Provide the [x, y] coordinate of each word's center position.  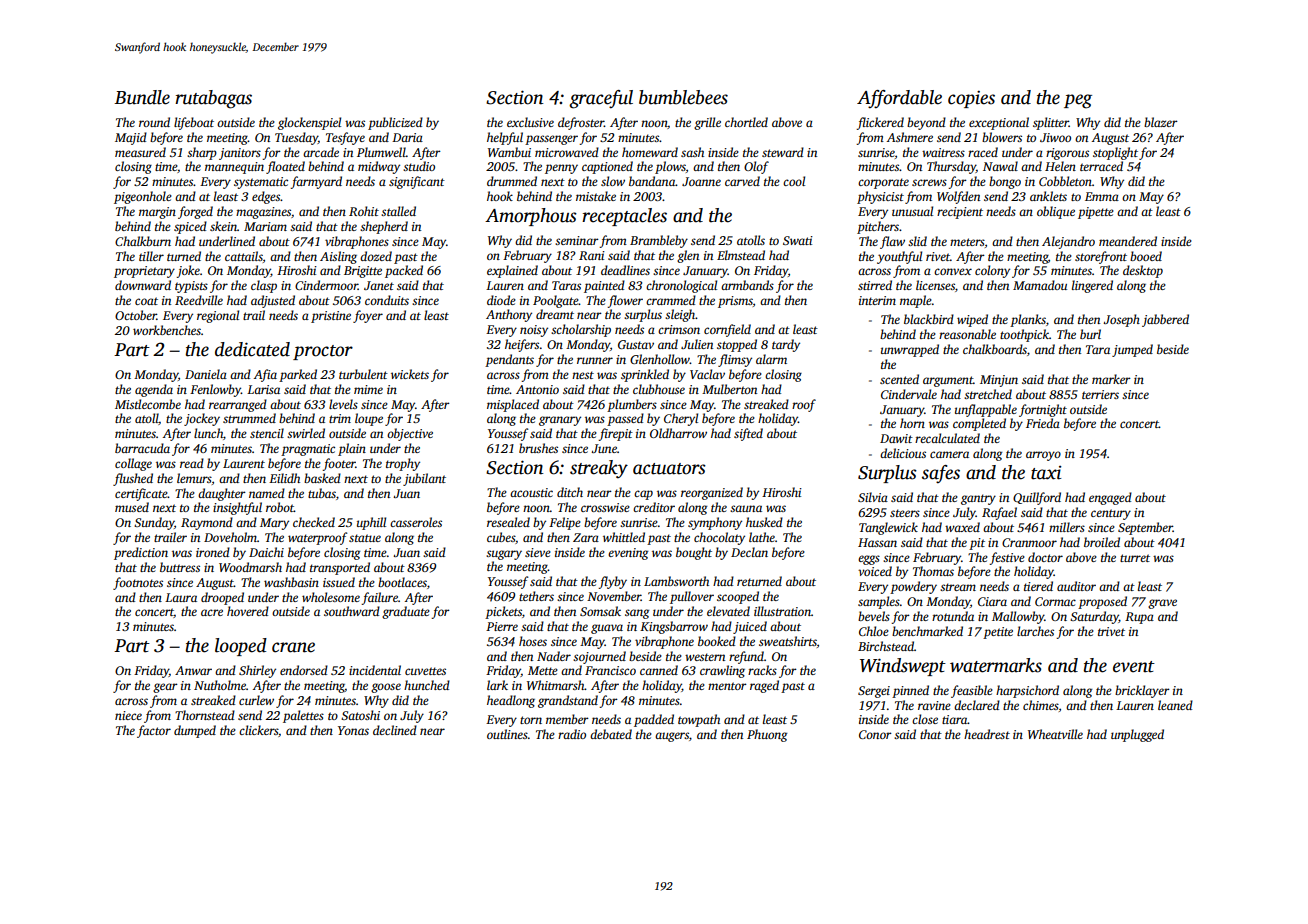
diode [501, 300]
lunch [208, 433]
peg [1078, 101]
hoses [533, 641]
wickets [410, 374]
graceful [601, 99]
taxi [1046, 473]
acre [212, 612]
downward [143, 285]
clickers [258, 730]
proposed [1102, 602]
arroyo [1043, 456]
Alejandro [1068, 242]
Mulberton [729, 389]
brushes [538, 448]
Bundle [142, 97]
